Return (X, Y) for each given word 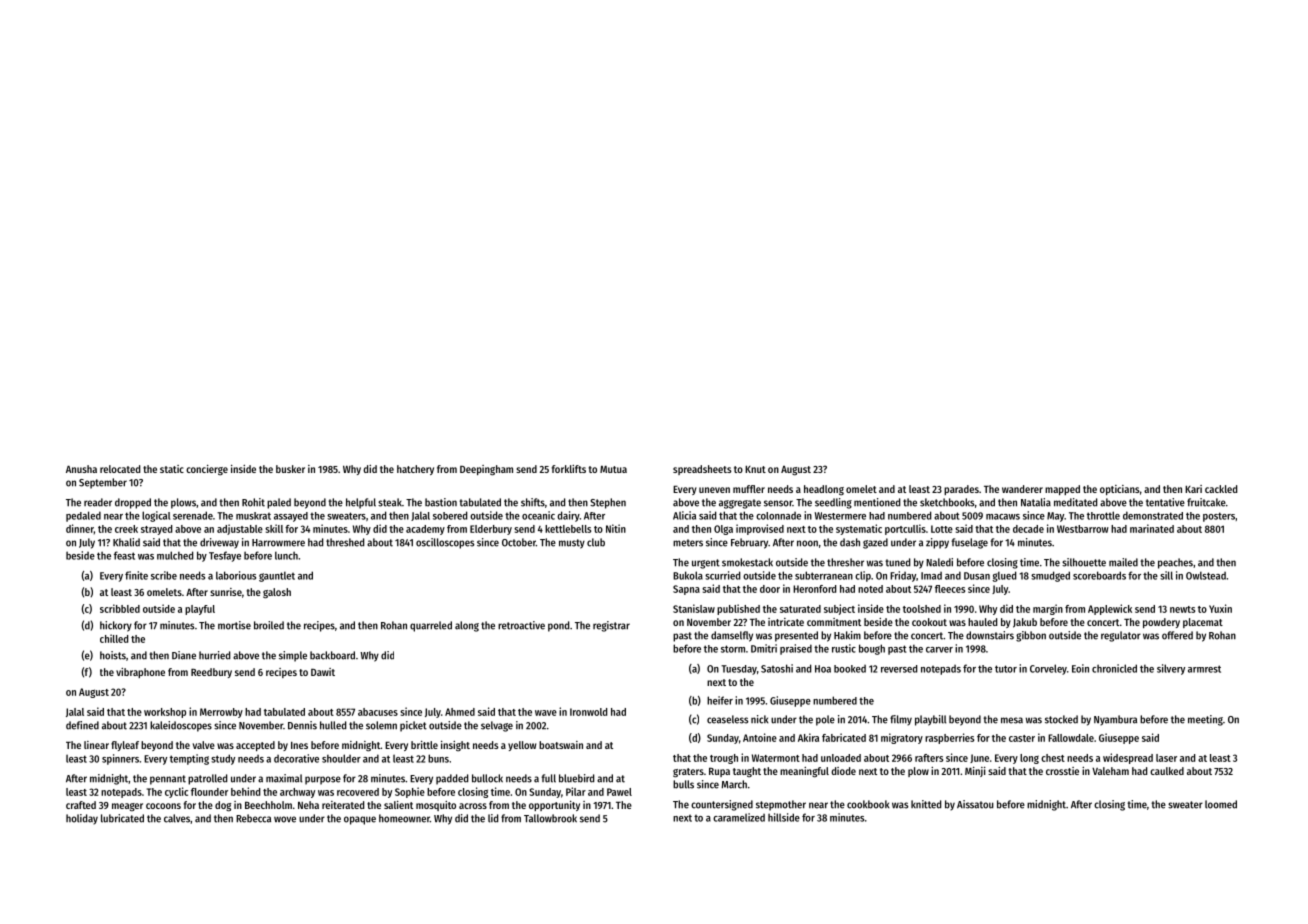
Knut (755, 469)
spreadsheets (702, 470)
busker (290, 469)
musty (572, 544)
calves (177, 818)
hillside (784, 817)
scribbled (120, 608)
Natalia (1036, 502)
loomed (1221, 804)
